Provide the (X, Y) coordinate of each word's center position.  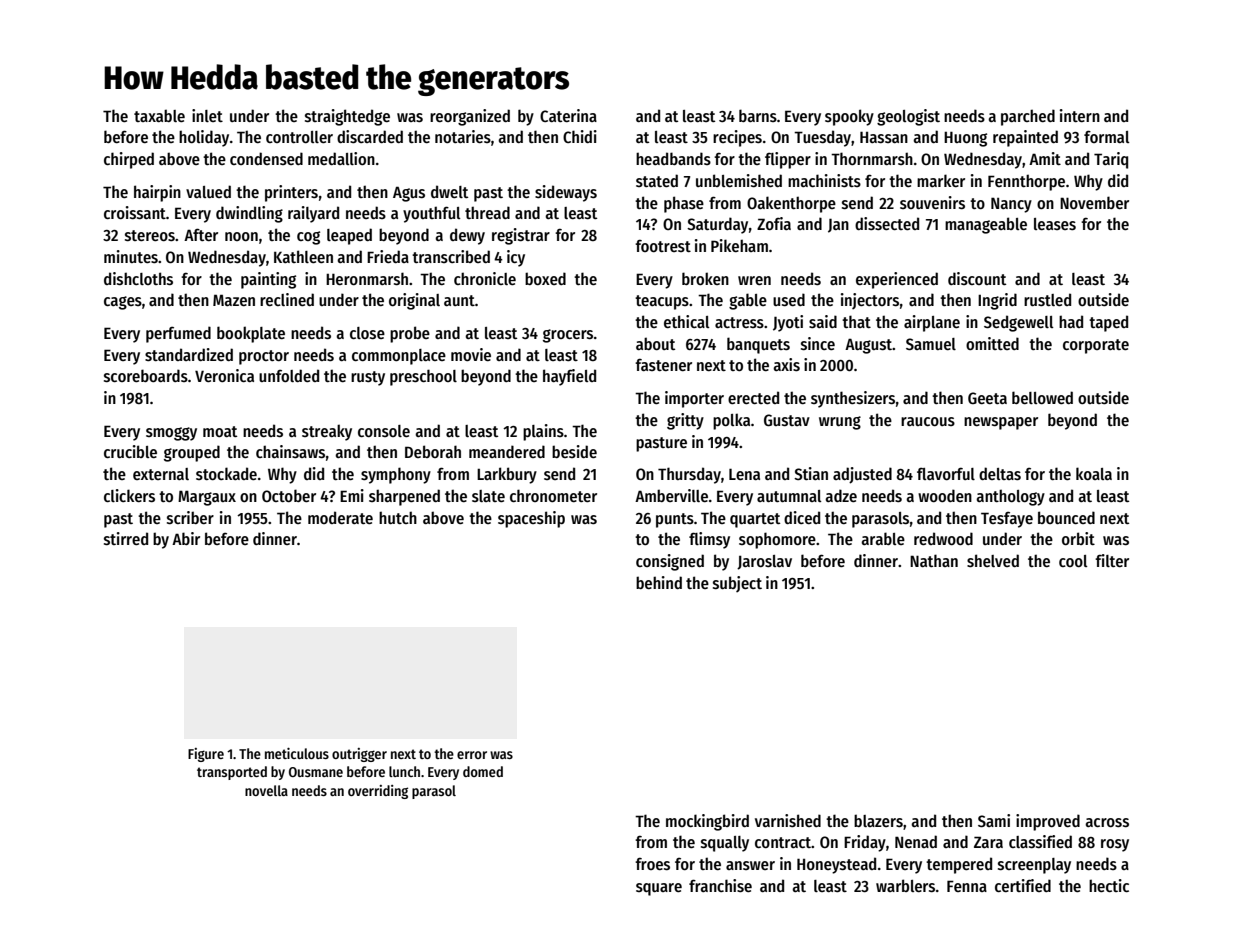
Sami (994, 820)
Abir (186, 538)
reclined (287, 299)
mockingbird (707, 822)
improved (1048, 822)
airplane (932, 323)
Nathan (934, 560)
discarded (370, 137)
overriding (378, 792)
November (1094, 202)
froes (652, 863)
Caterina (568, 115)
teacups (662, 302)
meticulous (297, 753)
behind (659, 582)
